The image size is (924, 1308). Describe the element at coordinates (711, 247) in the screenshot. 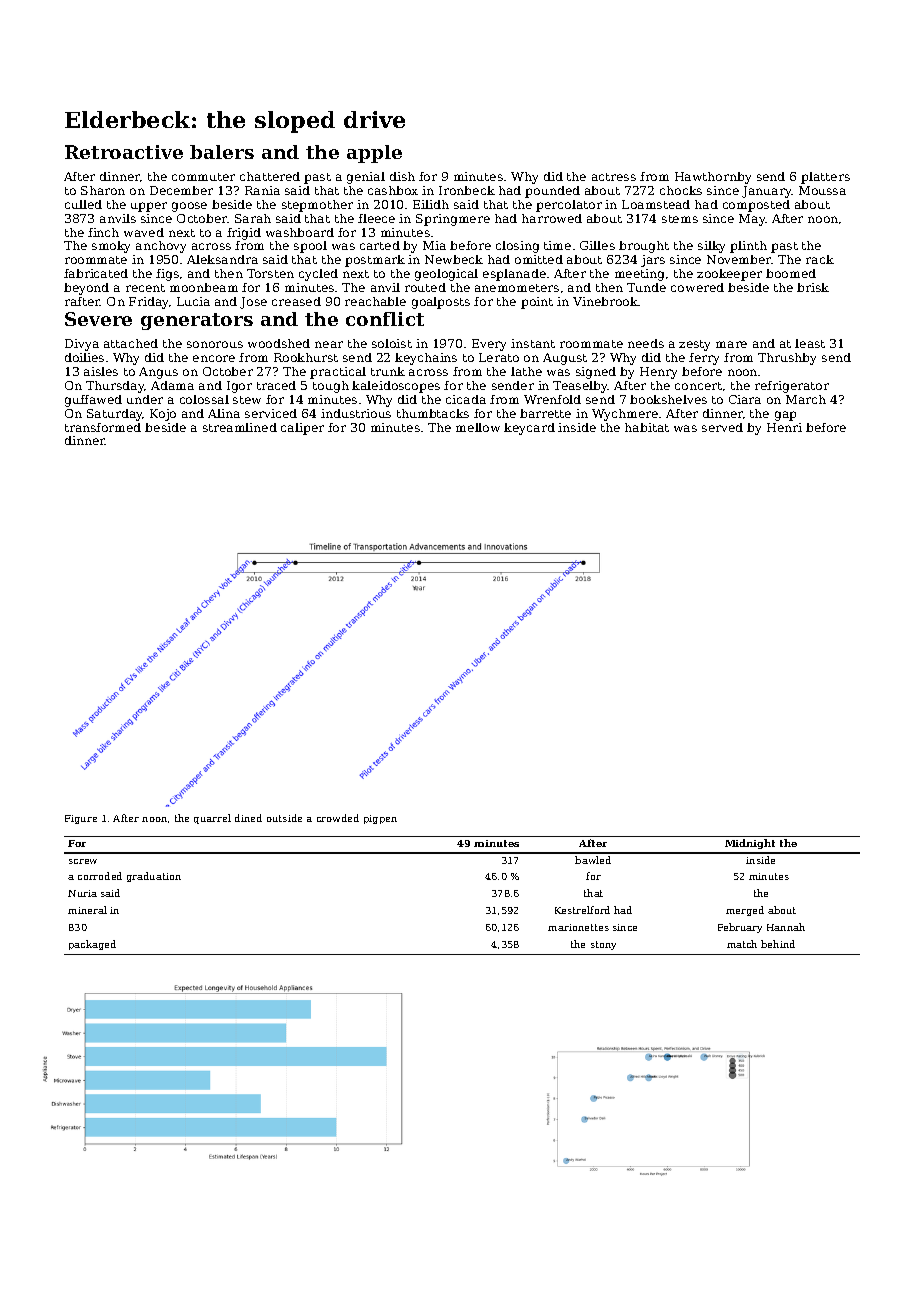

I see `silky` at that location.
